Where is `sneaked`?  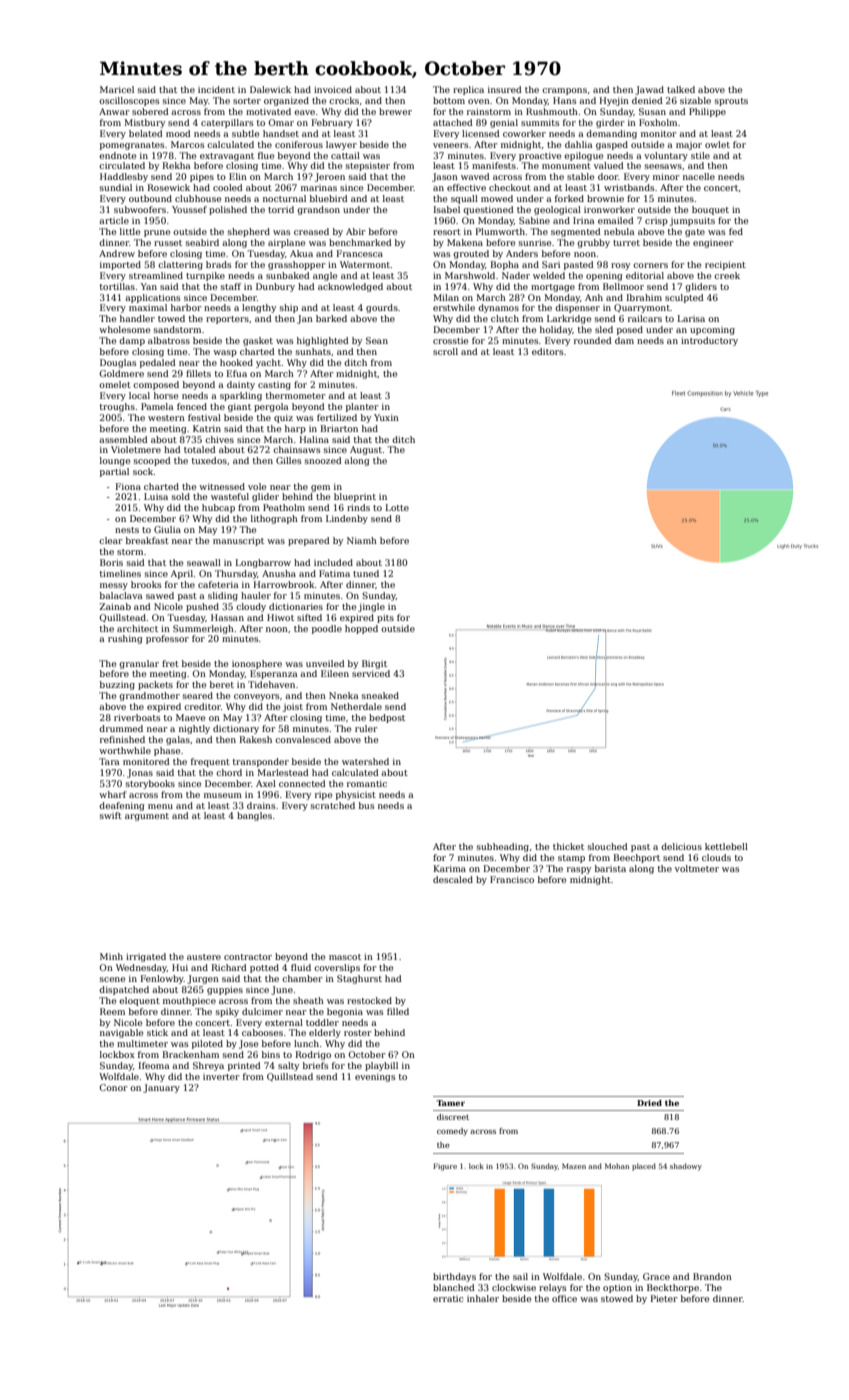 sneaked is located at coordinates (380, 695).
